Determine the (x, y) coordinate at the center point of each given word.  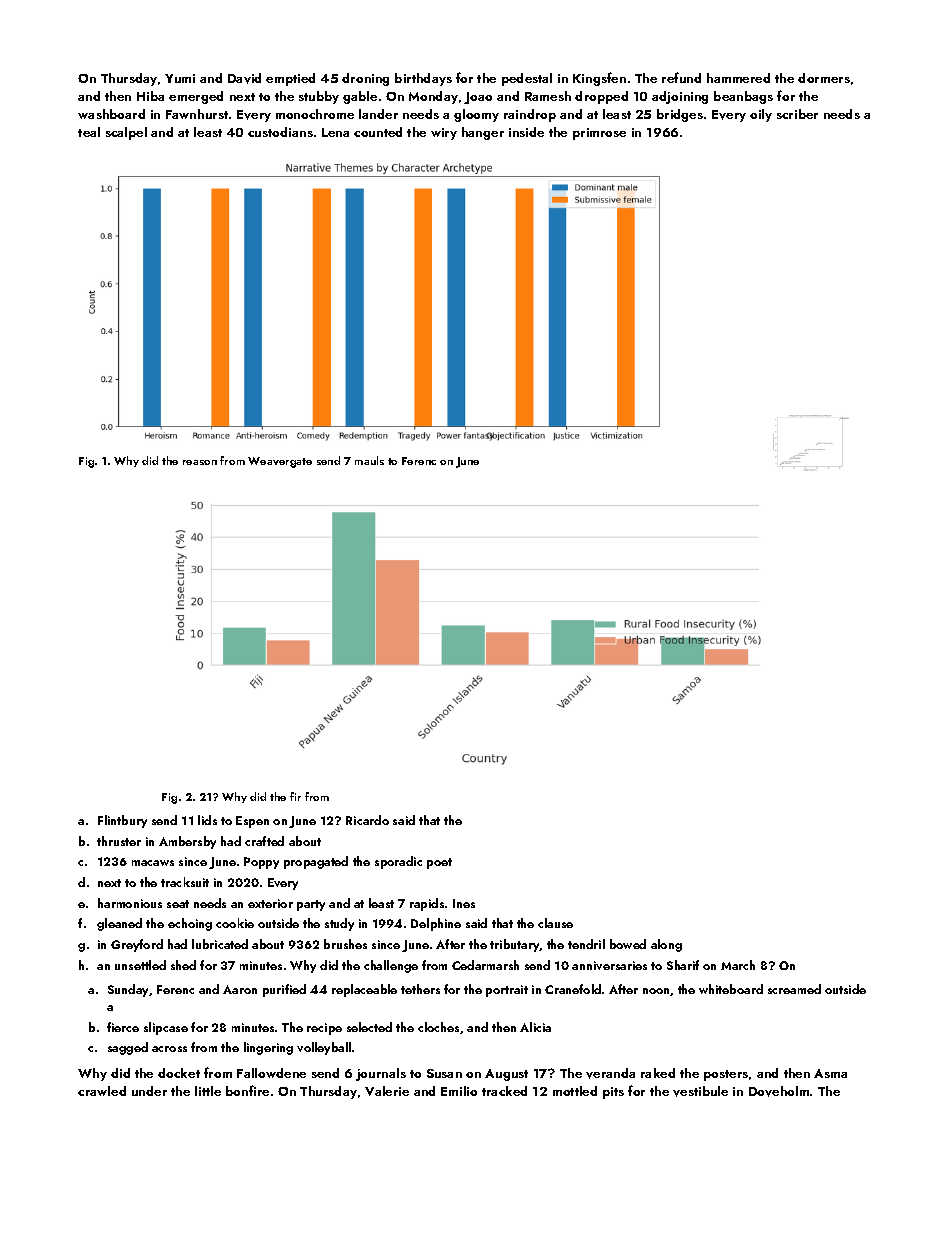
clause (555, 923)
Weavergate (280, 462)
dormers (824, 78)
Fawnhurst (197, 114)
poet (439, 863)
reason (200, 462)
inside (526, 132)
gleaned (119, 924)
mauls (369, 460)
